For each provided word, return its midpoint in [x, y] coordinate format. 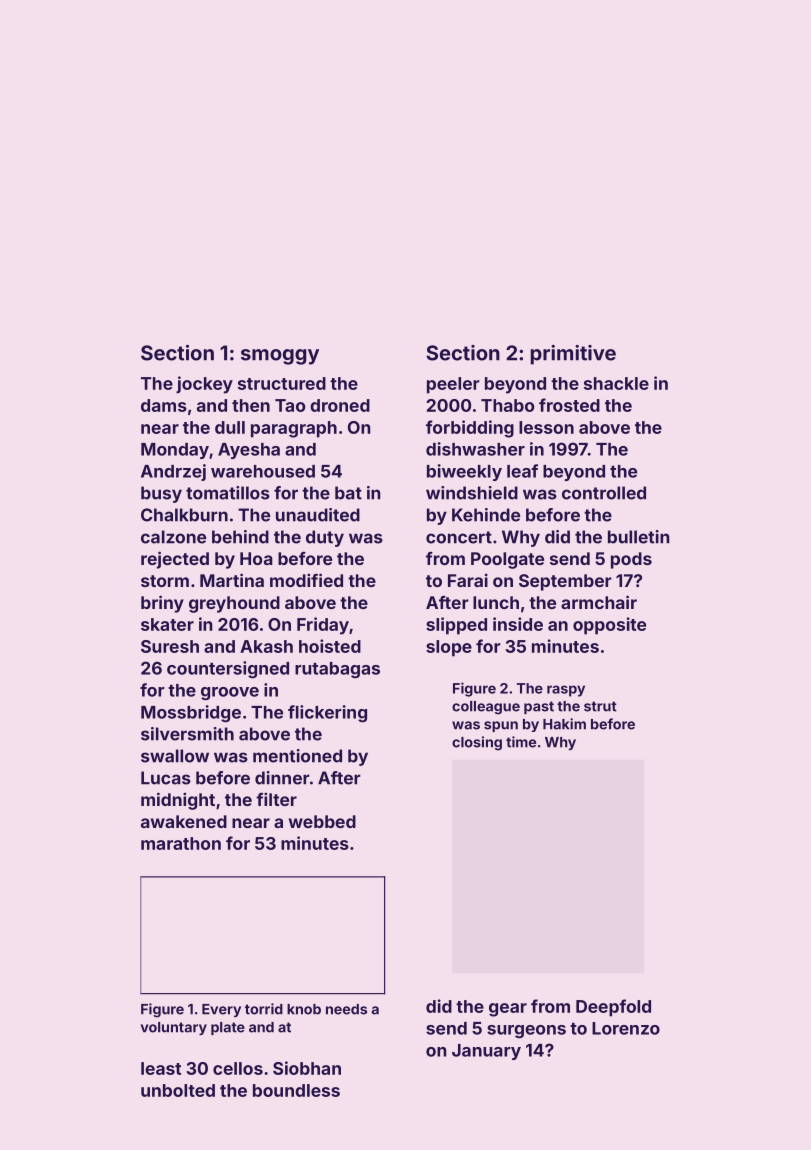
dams [164, 405]
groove [230, 693]
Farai [468, 580]
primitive [573, 355]
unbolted [178, 1090]
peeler [453, 385]
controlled [604, 493]
